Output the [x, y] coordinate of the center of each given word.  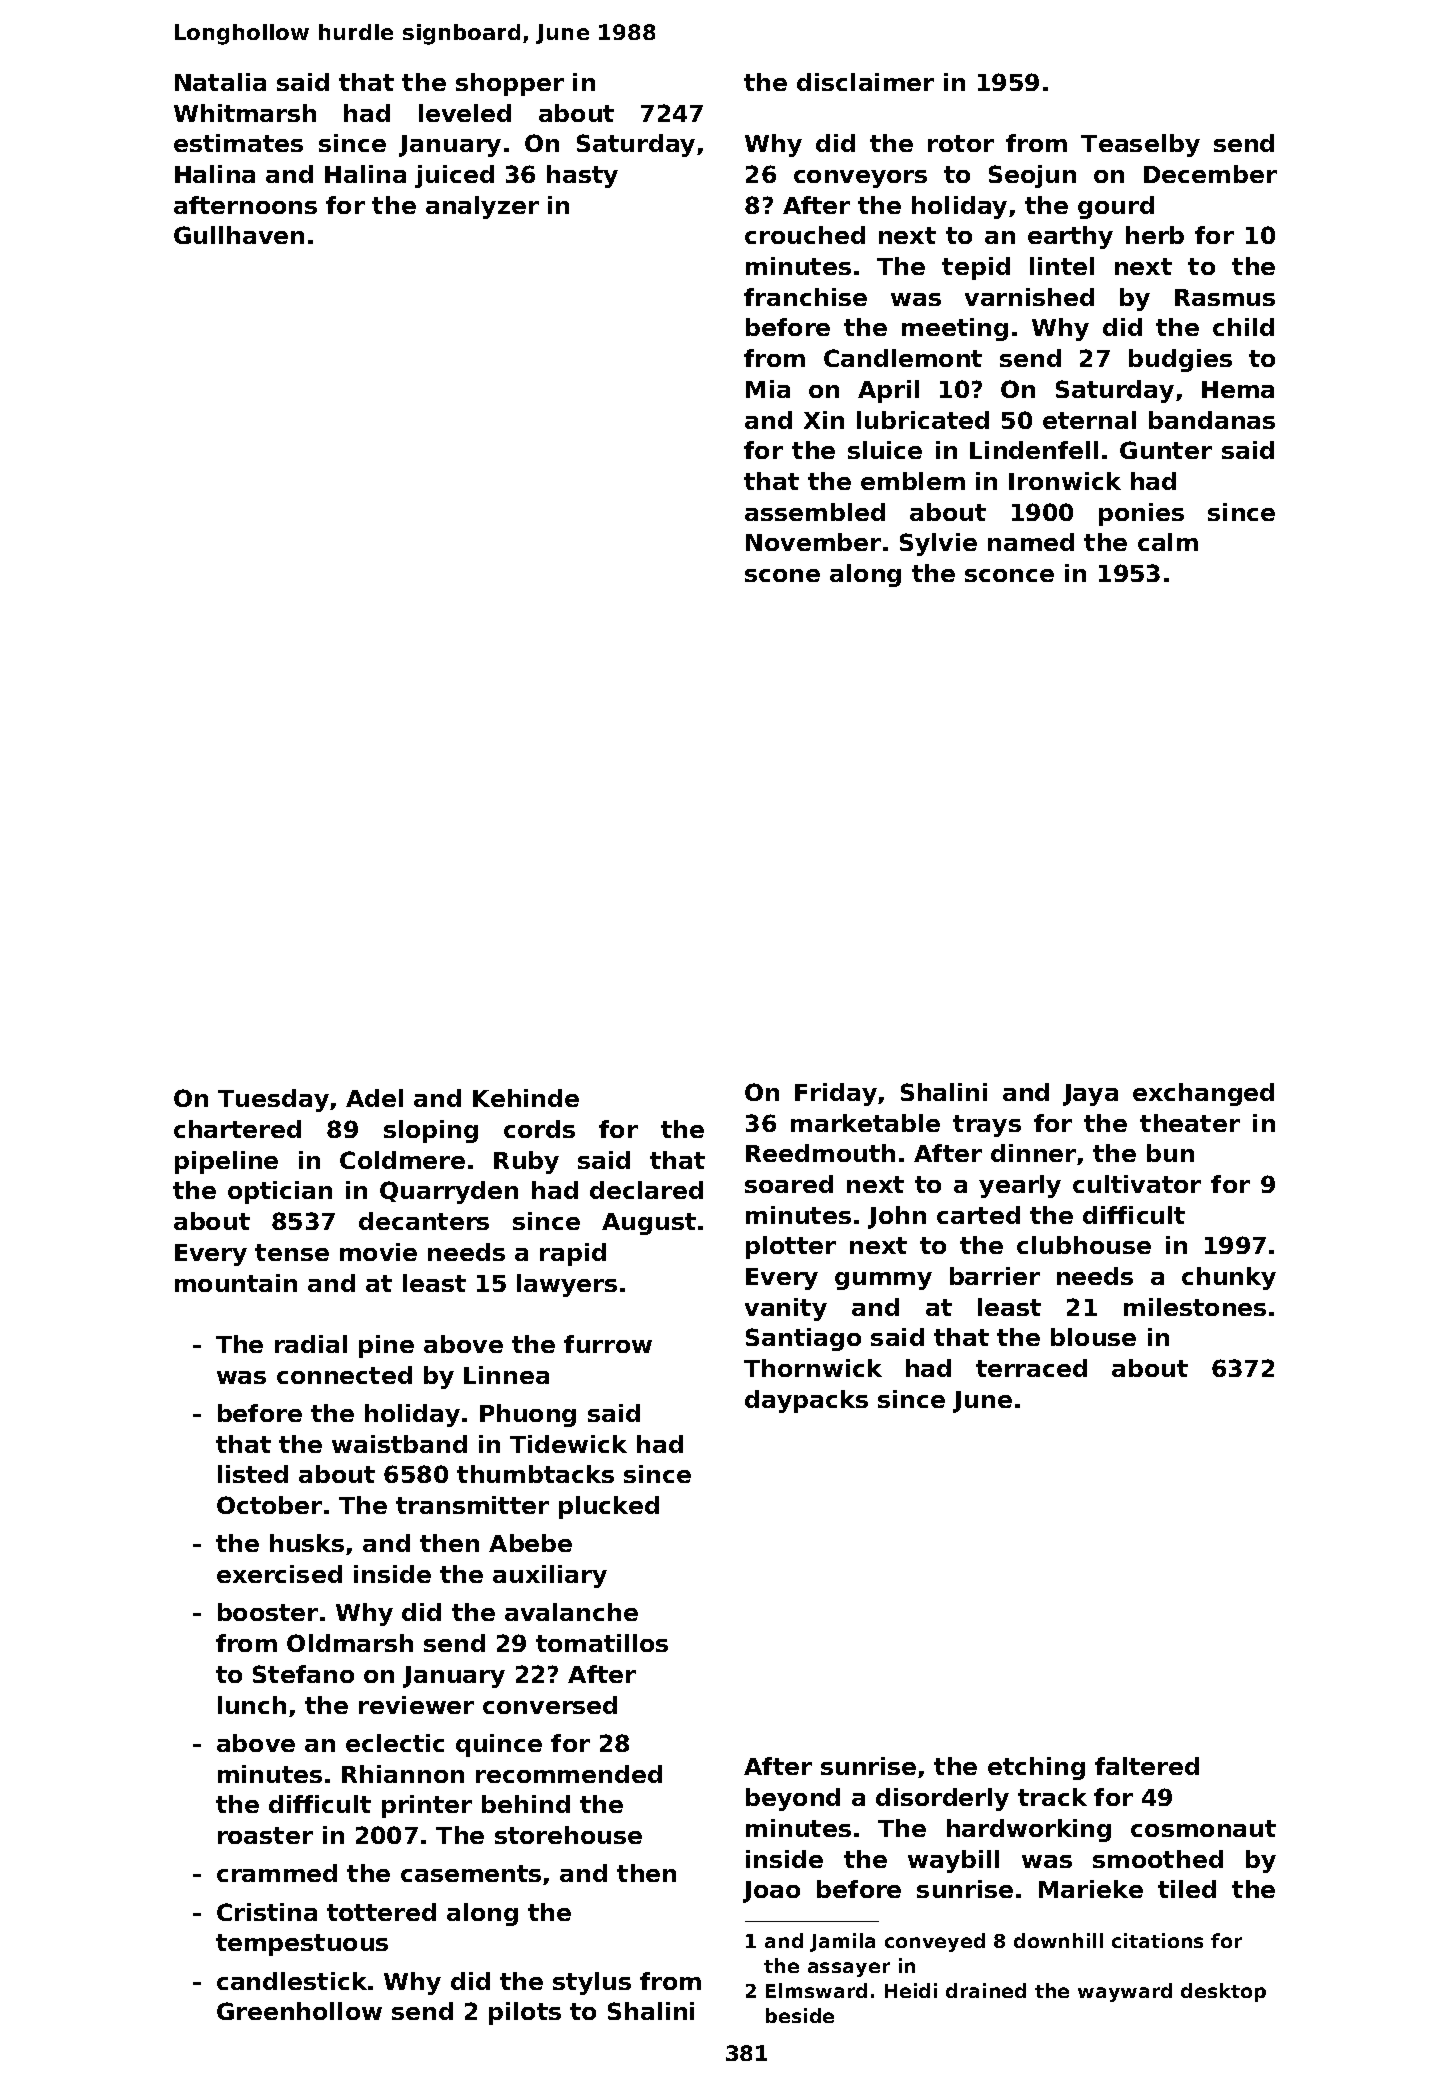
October [269, 1505]
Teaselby [1140, 145]
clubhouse [1084, 1245]
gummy [883, 1281]
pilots [525, 2013]
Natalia [220, 82]
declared [646, 1190]
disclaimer [865, 82]
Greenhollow [299, 2011]
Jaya [1090, 1095]
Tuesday [273, 1100]
